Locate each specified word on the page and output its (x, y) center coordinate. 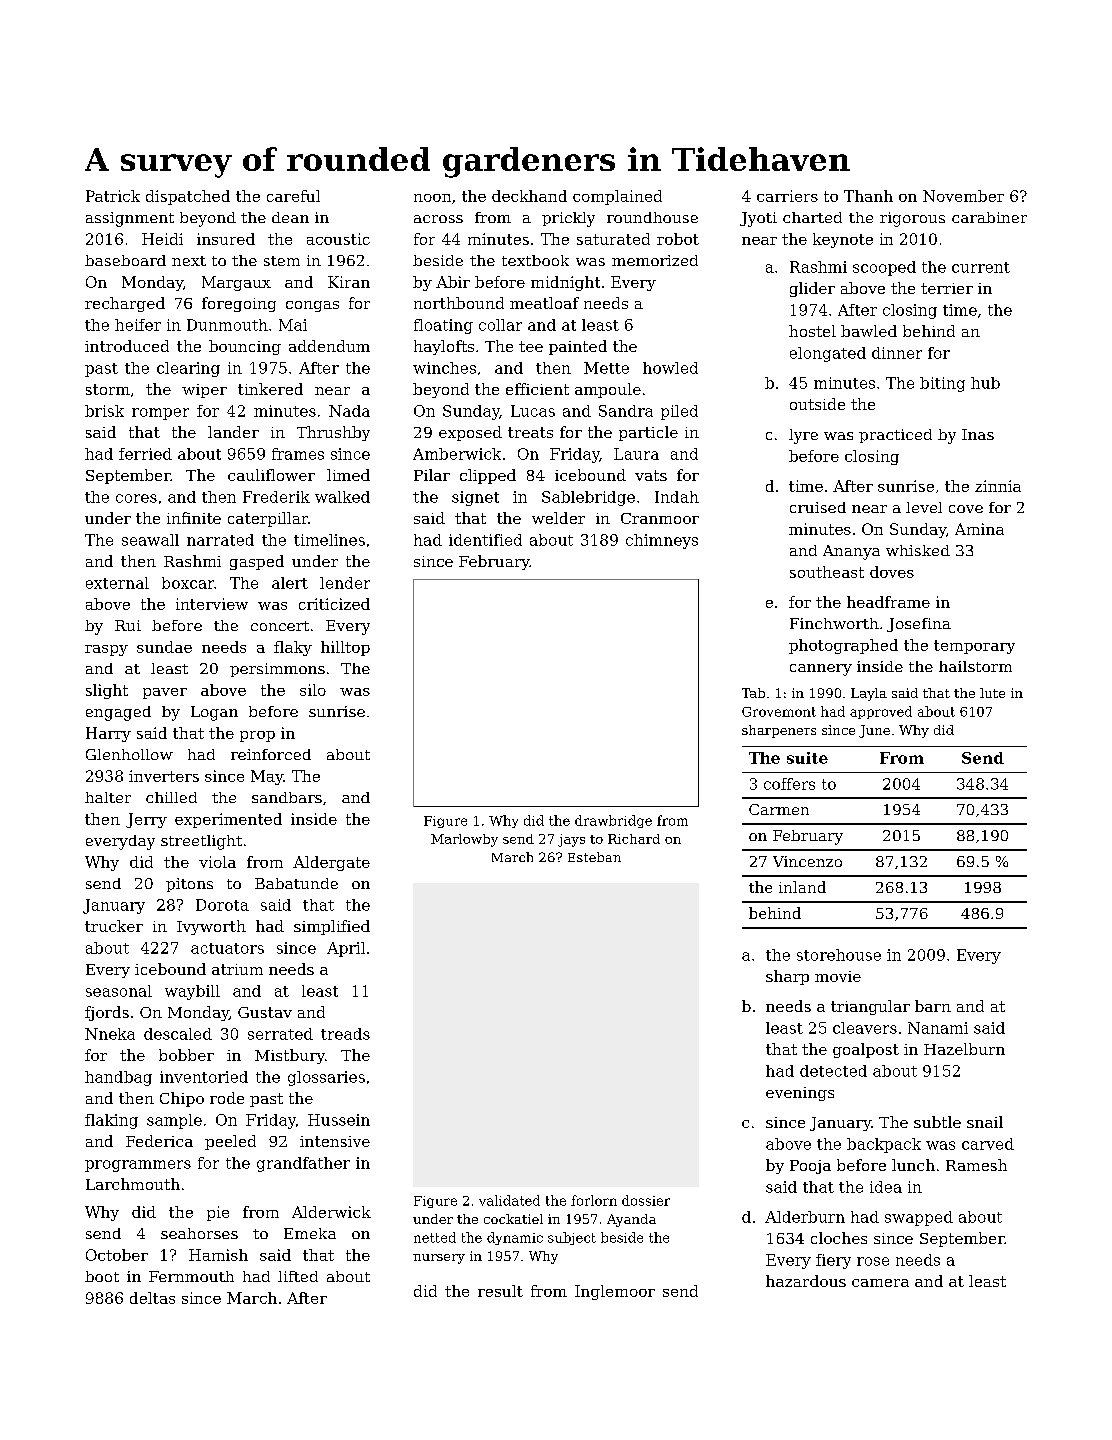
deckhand (529, 196)
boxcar (188, 583)
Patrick (113, 196)
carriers (787, 196)
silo (313, 690)
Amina (979, 529)
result (500, 1291)
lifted (298, 1276)
